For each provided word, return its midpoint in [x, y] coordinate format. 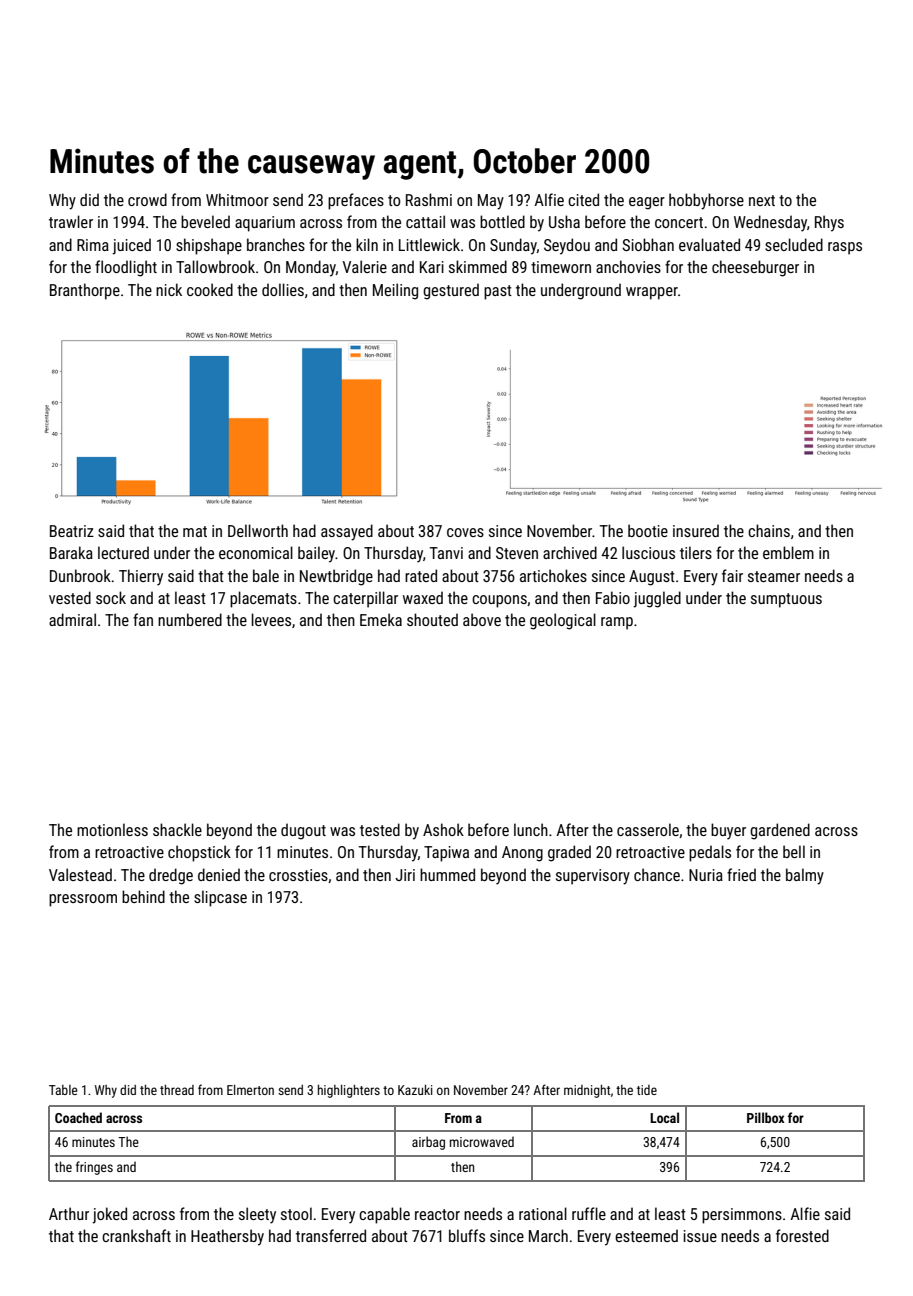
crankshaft [136, 1235]
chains [769, 530]
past [498, 292]
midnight [587, 1091]
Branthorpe [85, 291]
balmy [805, 876]
